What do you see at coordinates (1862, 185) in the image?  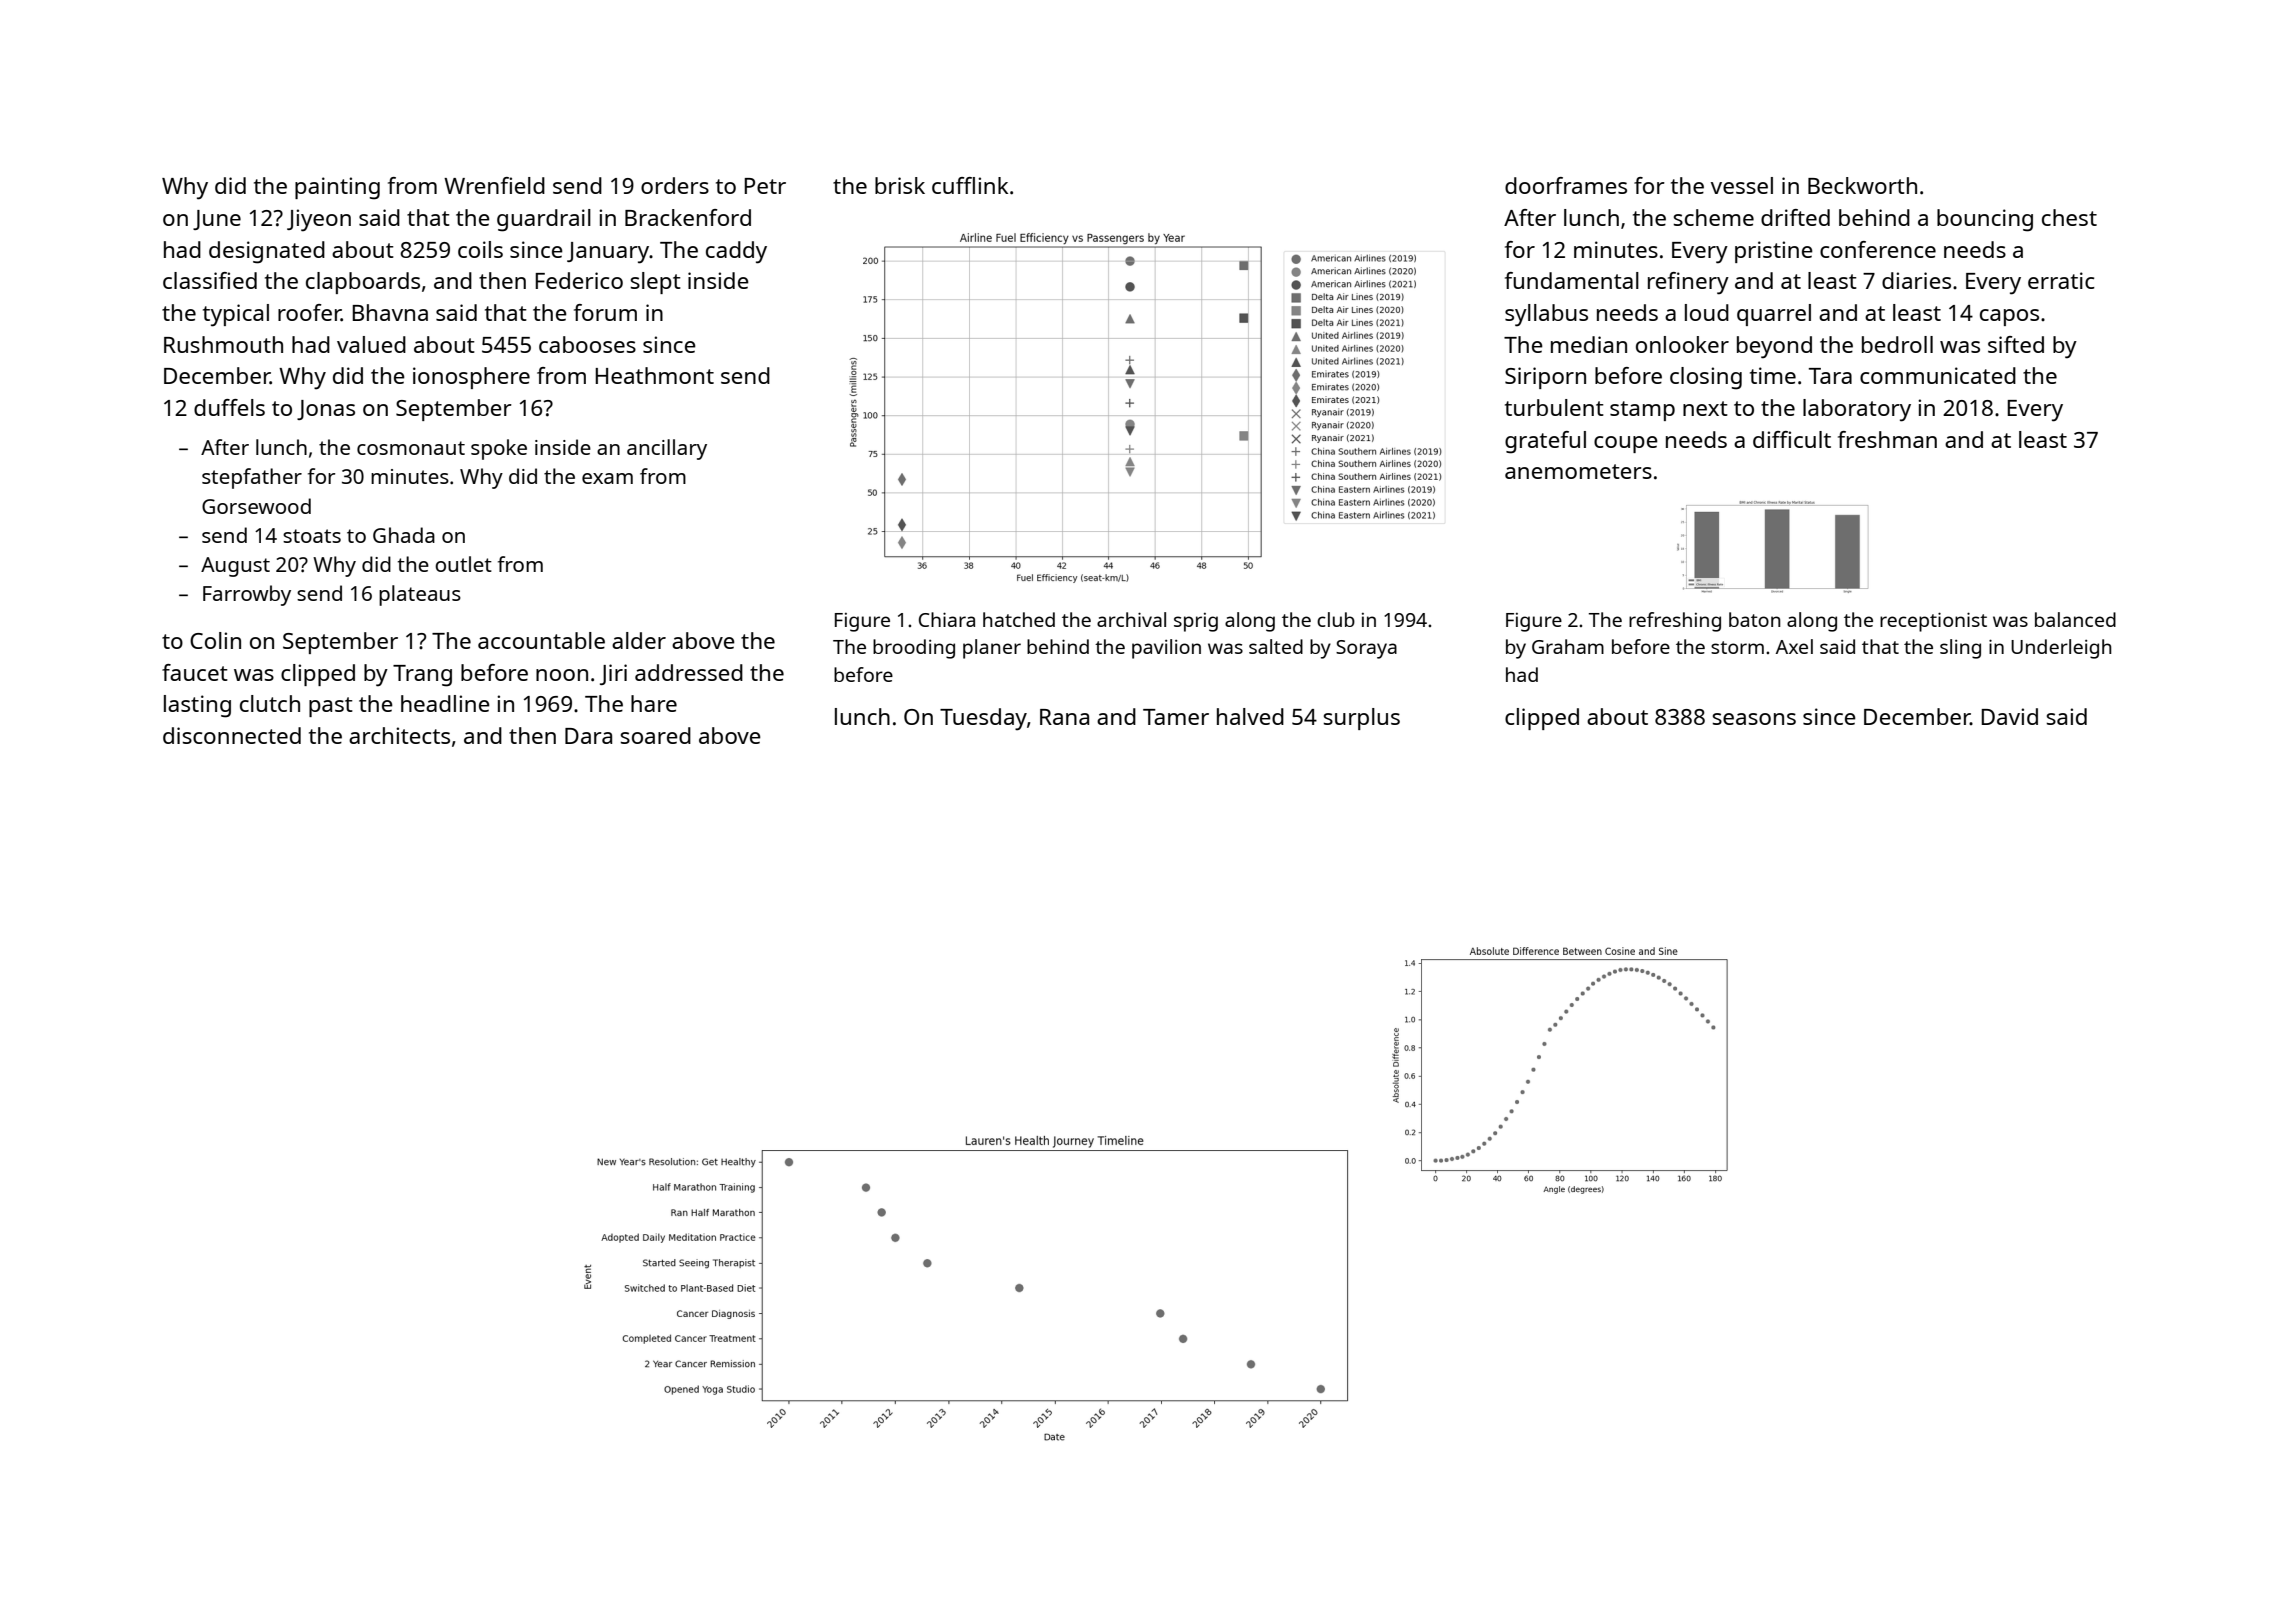 I see `Beckworth` at bounding box center [1862, 185].
